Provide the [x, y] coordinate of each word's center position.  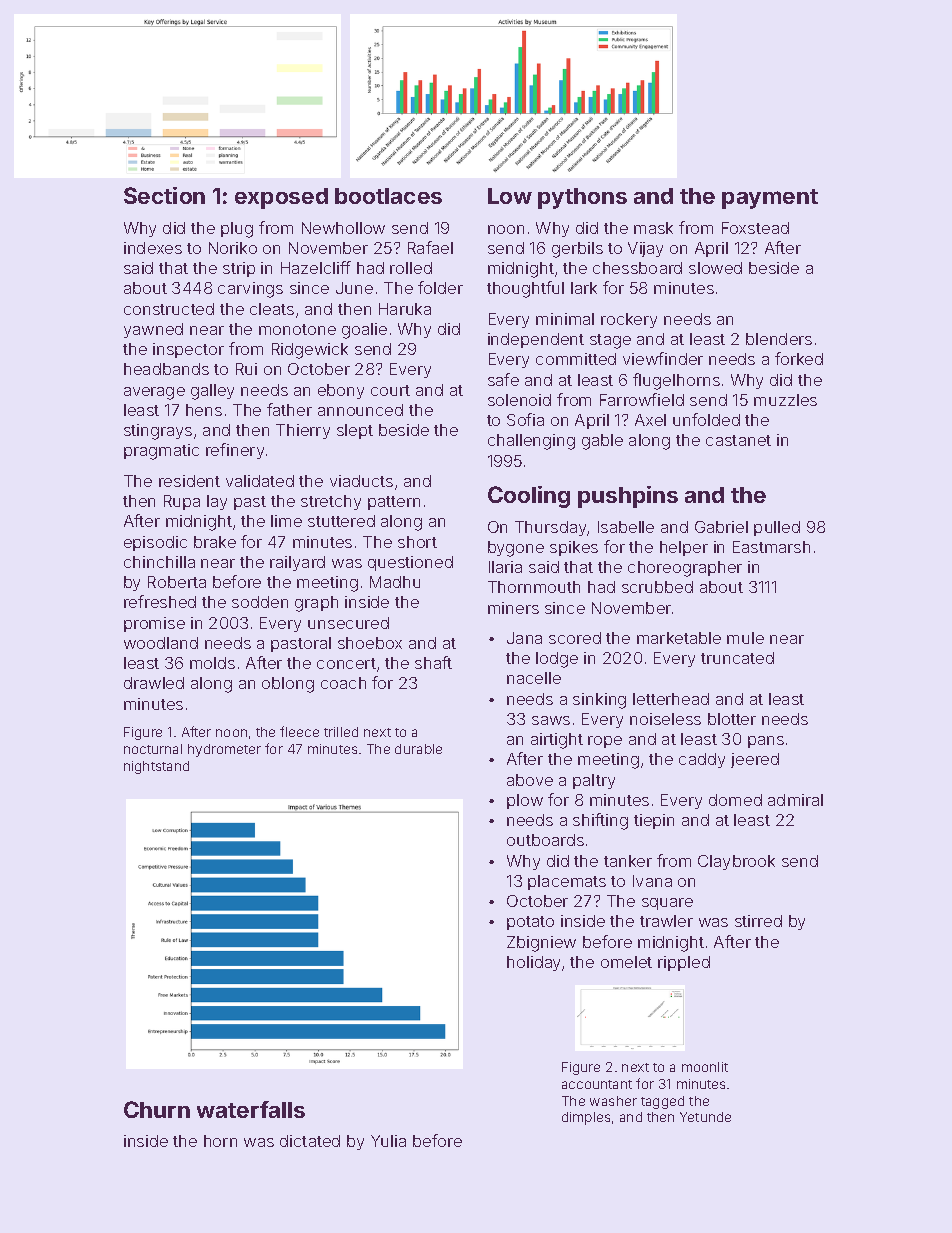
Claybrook [736, 862]
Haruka [405, 309]
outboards [545, 840]
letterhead [671, 699]
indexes [153, 248]
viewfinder [663, 358]
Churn [157, 1109]
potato [530, 923]
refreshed [160, 601]
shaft [433, 662]
